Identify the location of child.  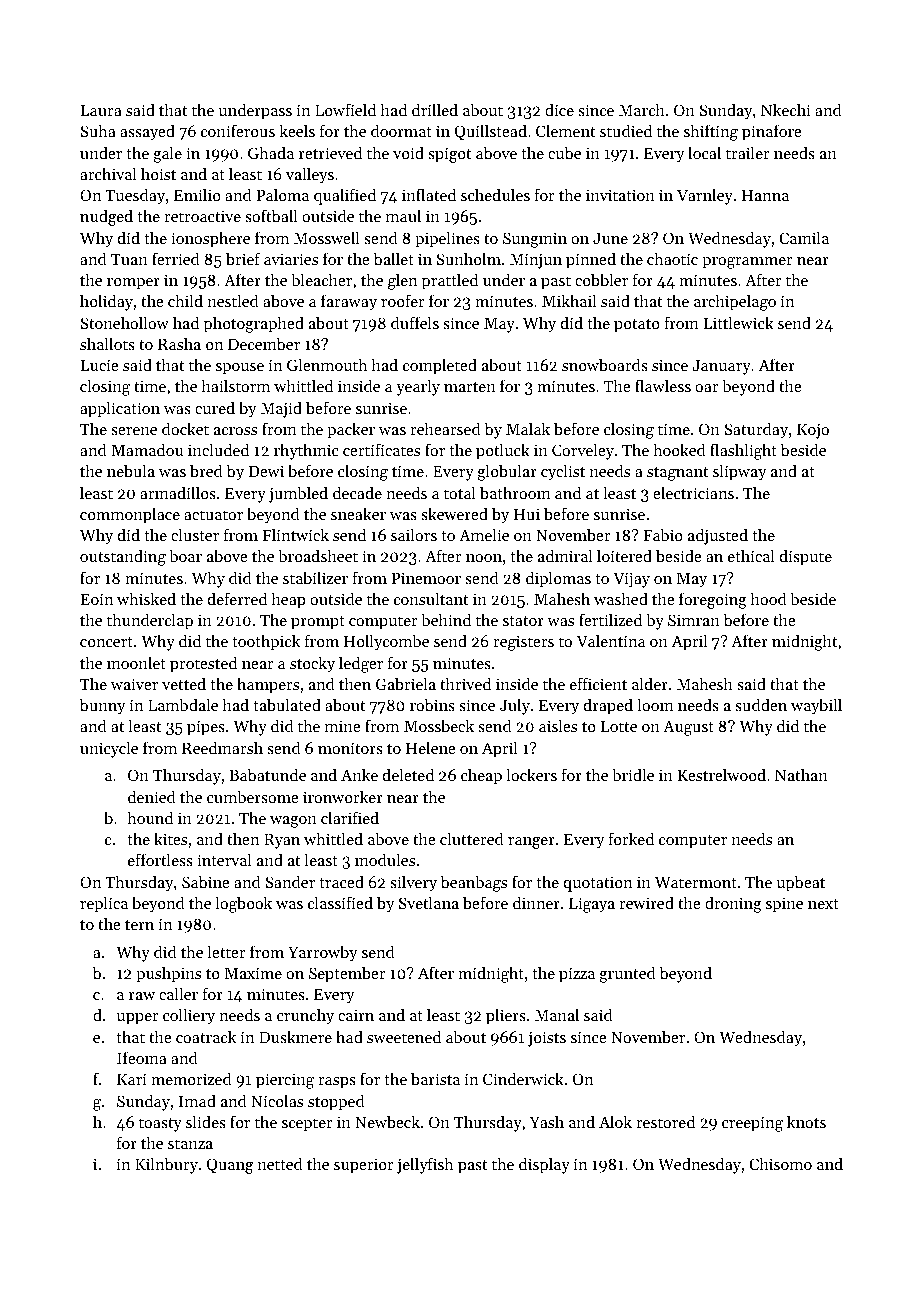
(185, 300).
